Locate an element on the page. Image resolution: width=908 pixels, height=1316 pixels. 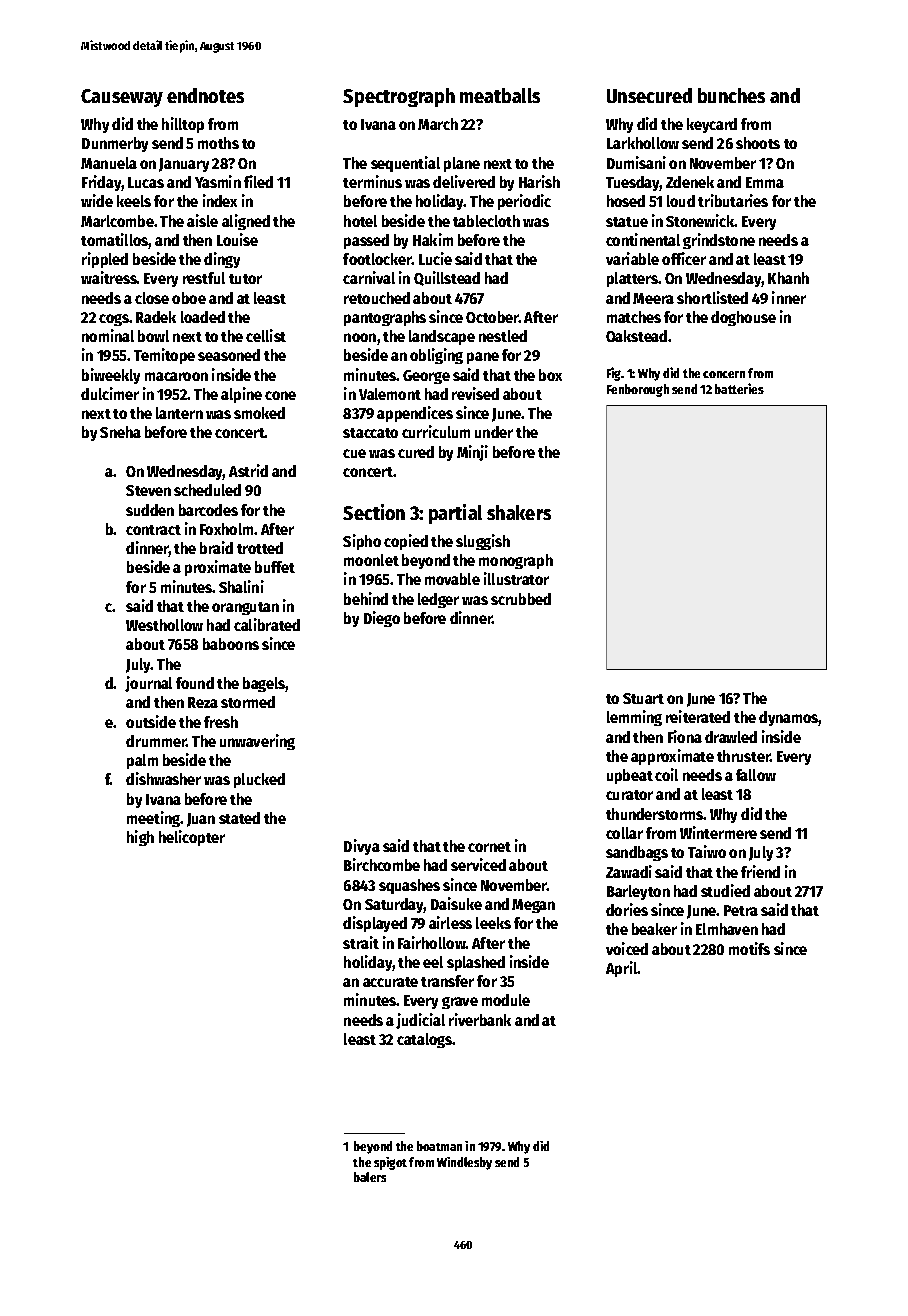
Diego is located at coordinates (382, 619).
